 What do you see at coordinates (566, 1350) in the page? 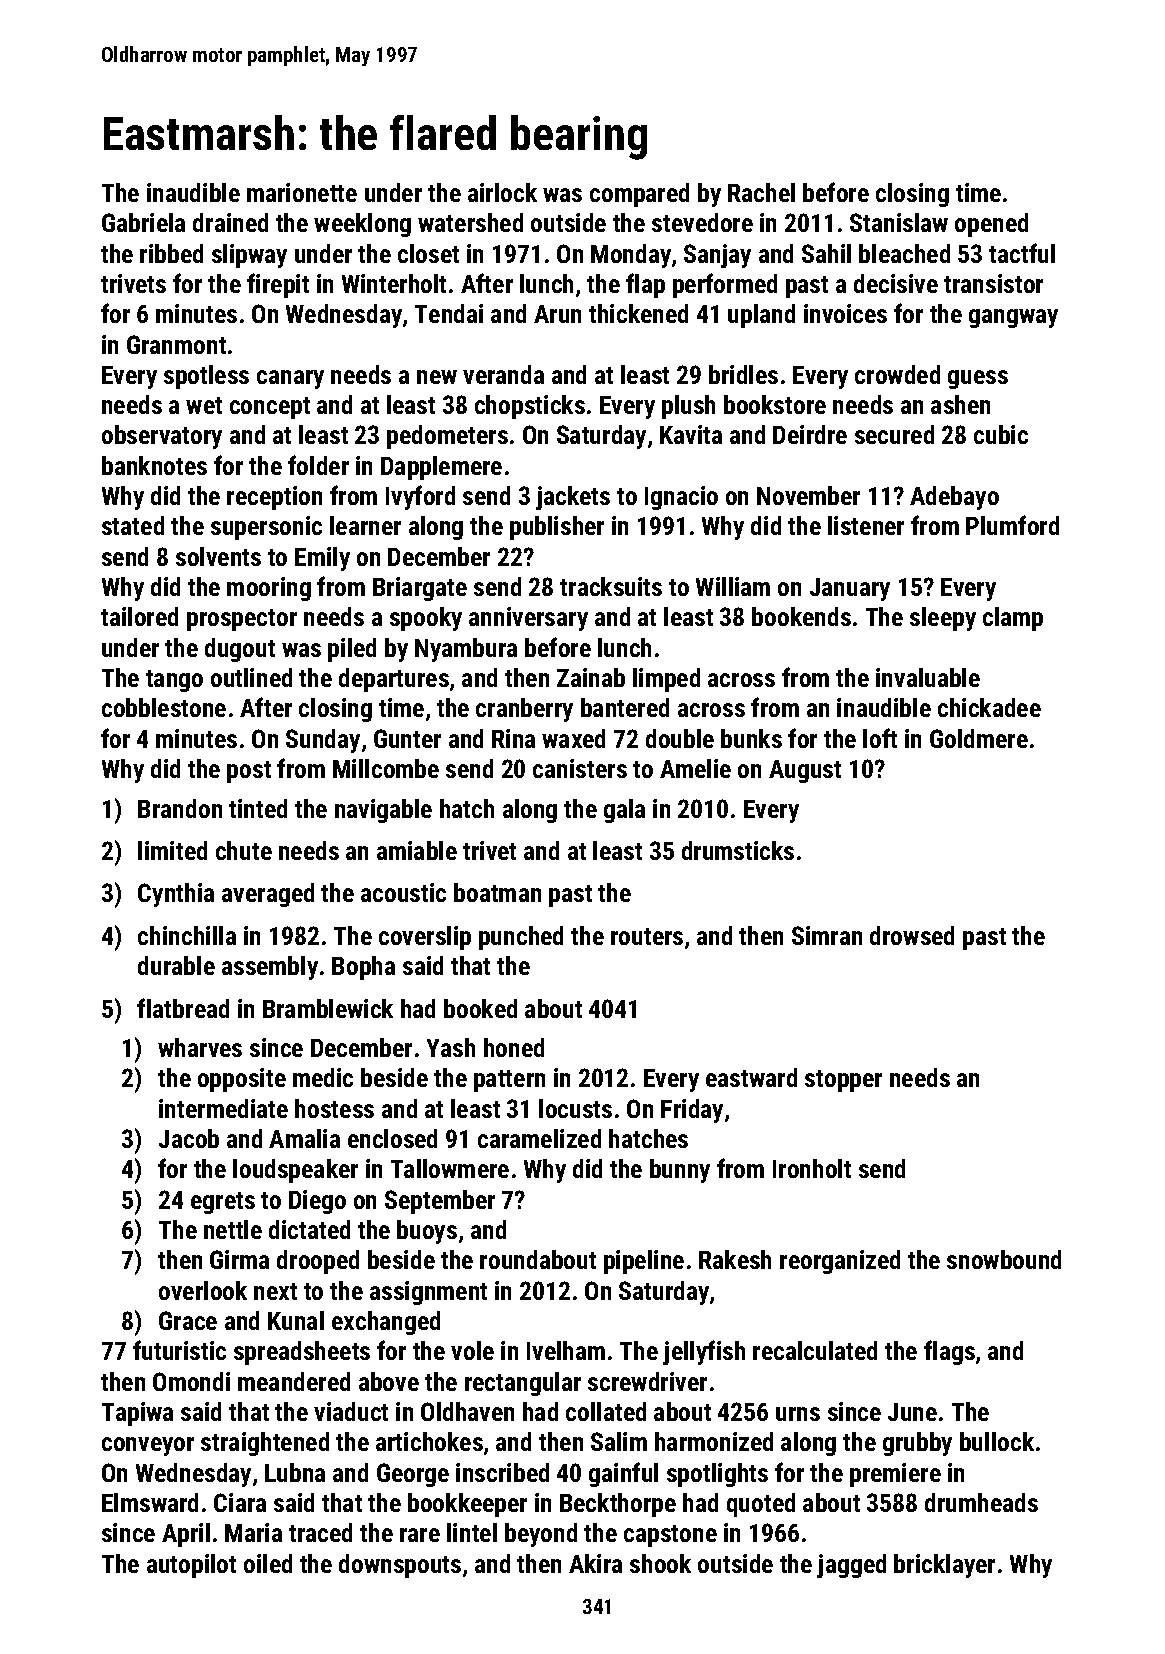
I see `Ivelham` at bounding box center [566, 1350].
